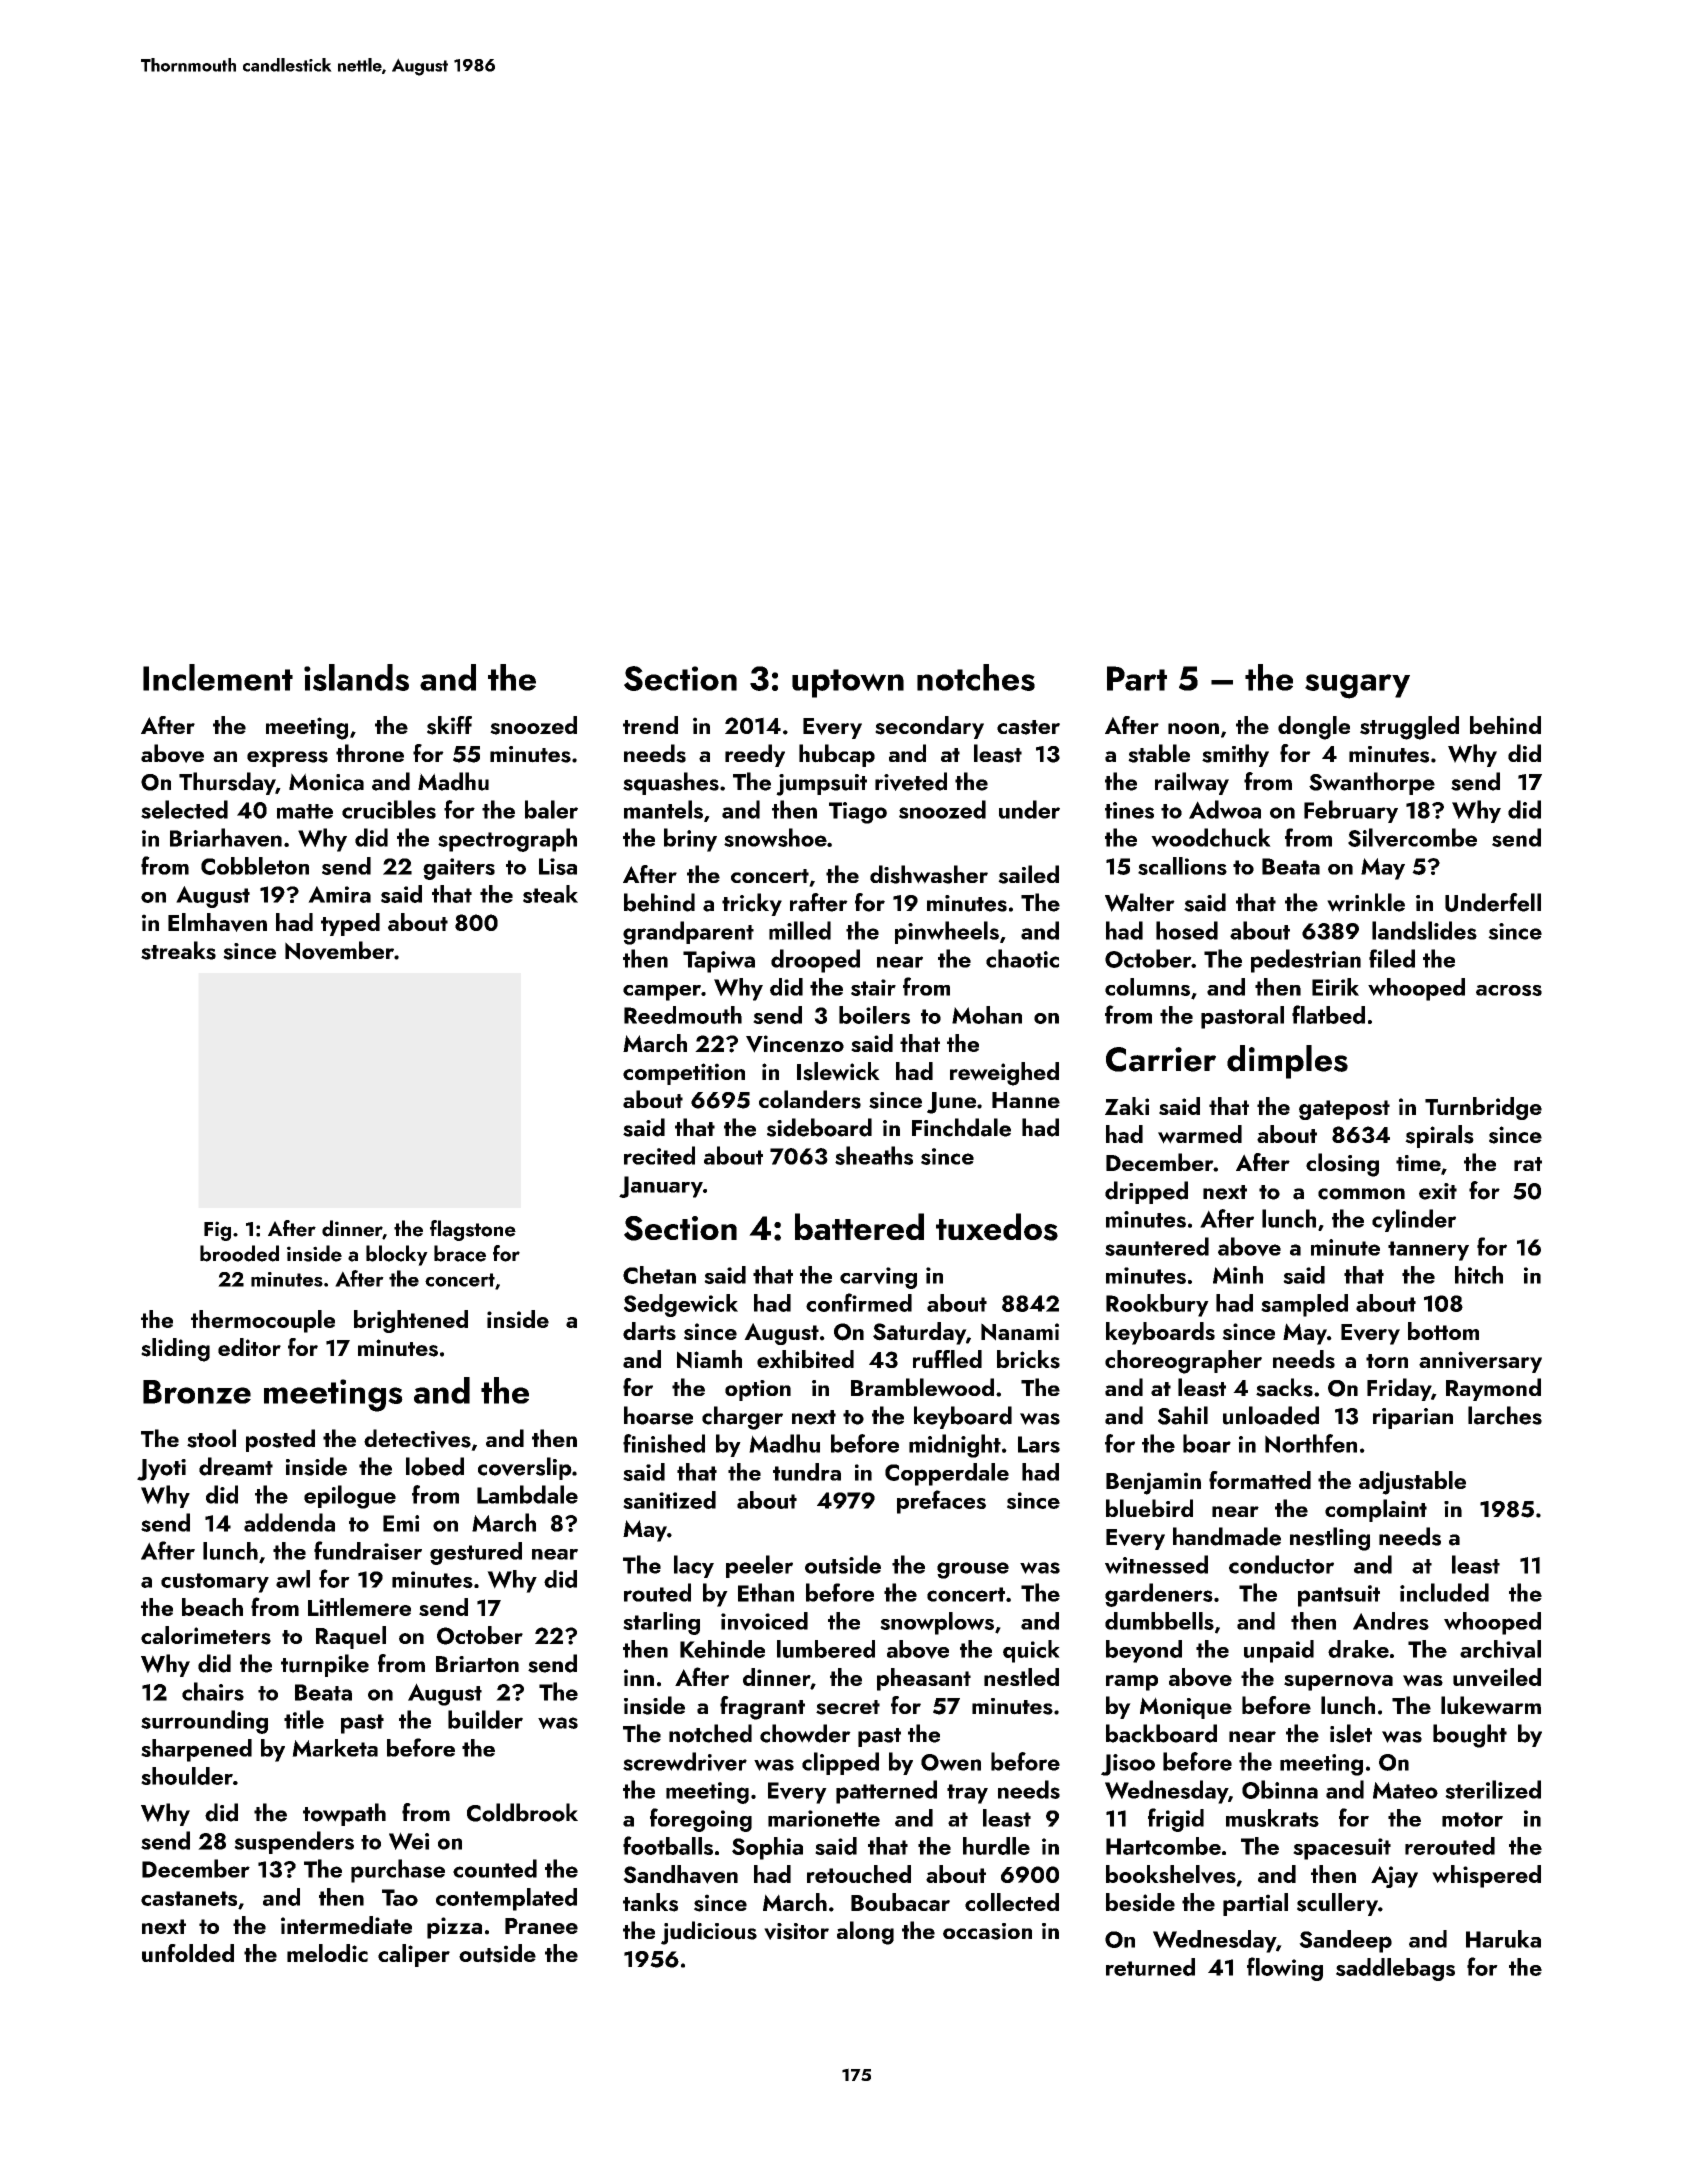  What do you see at coordinates (175, 1350) in the screenshot?
I see `sliding` at bounding box center [175, 1350].
